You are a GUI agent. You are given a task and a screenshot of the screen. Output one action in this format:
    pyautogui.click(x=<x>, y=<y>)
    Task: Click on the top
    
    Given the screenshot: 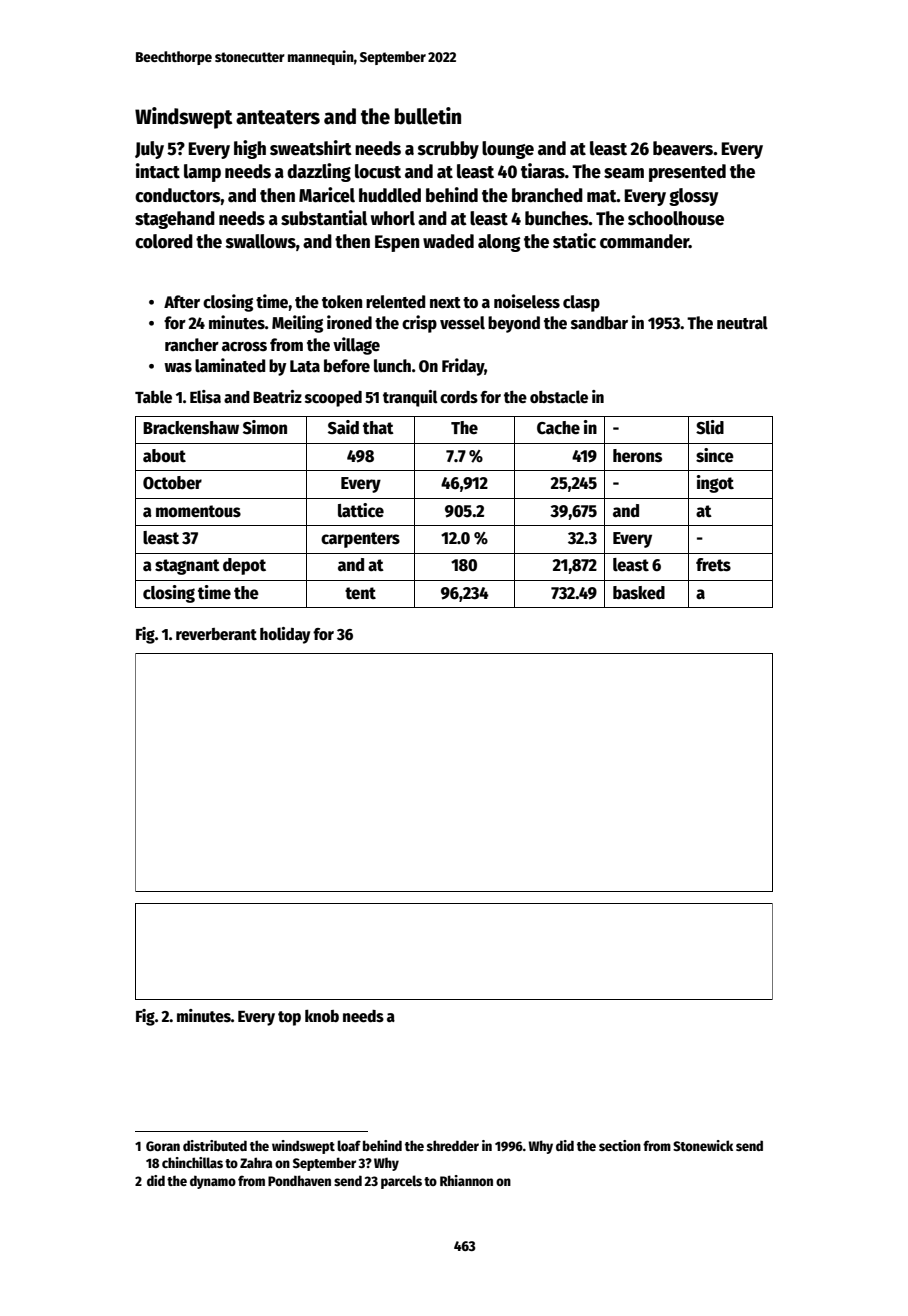 What is the action you would take?
    pyautogui.click(x=289, y=1018)
